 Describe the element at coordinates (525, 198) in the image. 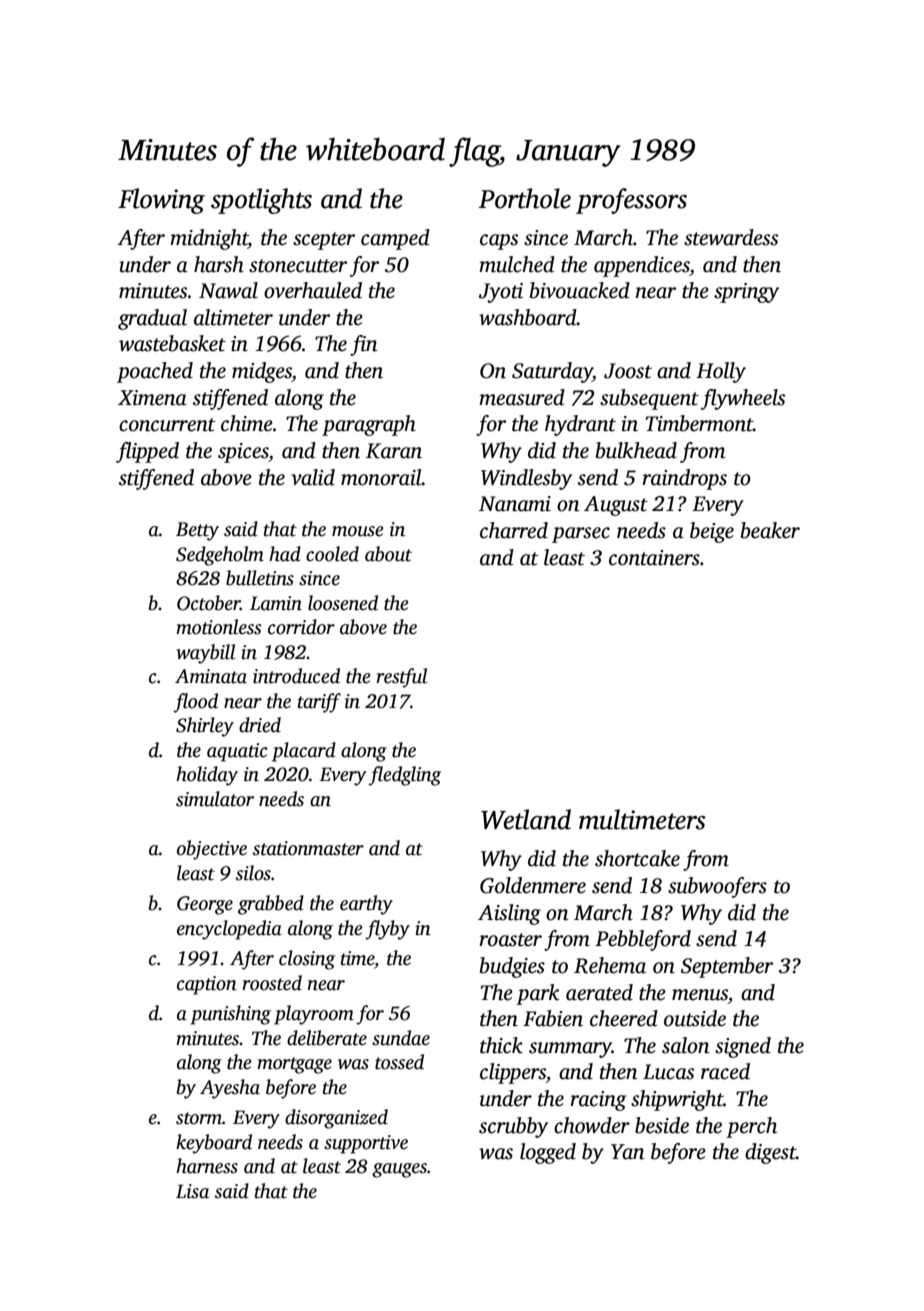

I see `Porthole` at that location.
